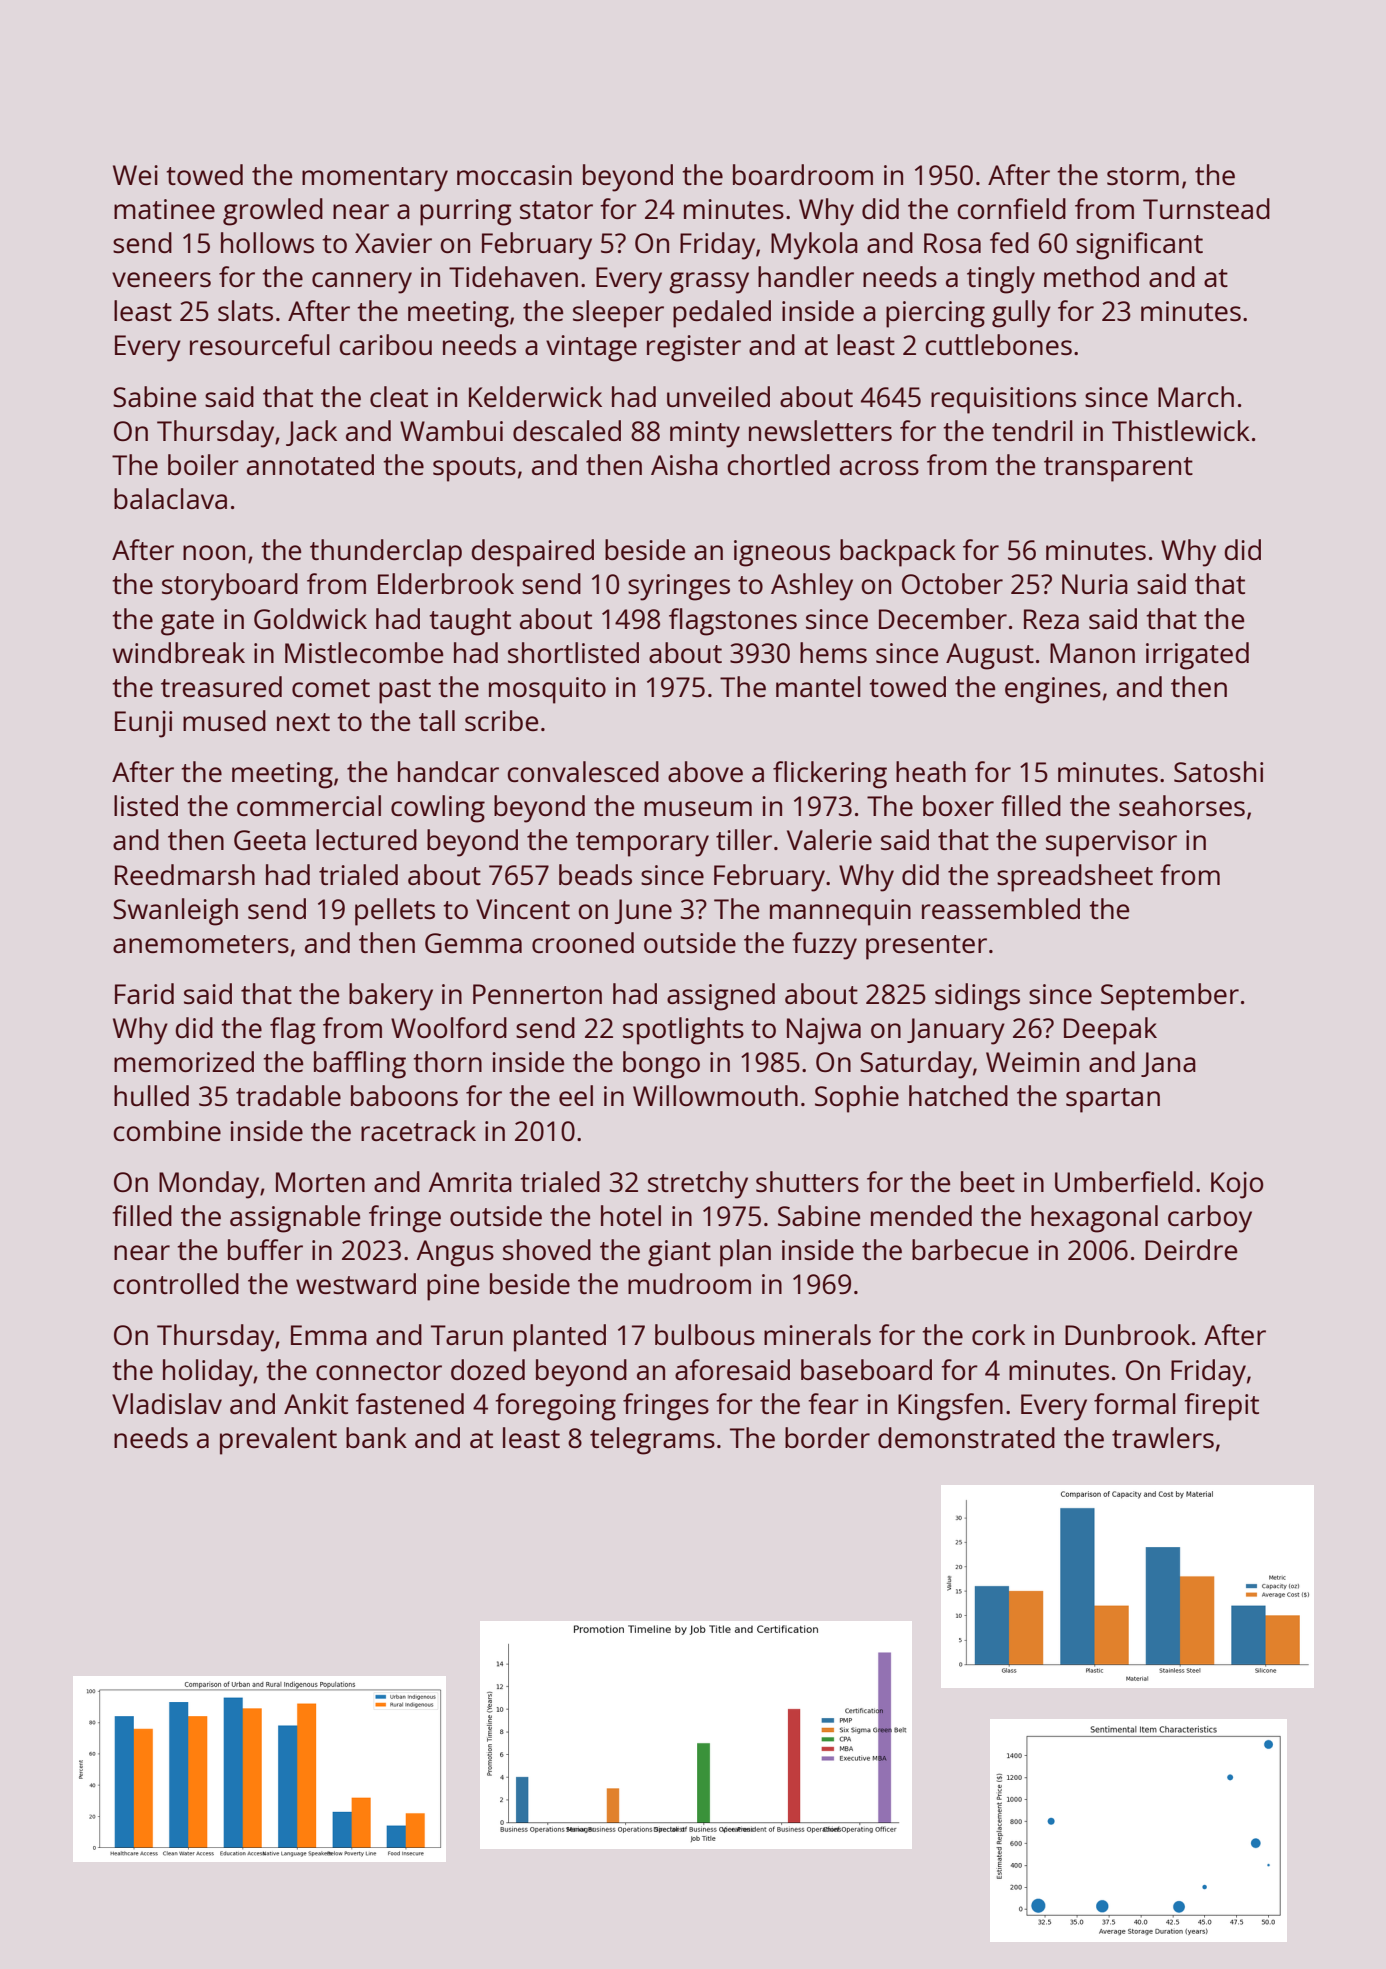 The image size is (1386, 1969). Describe the element at coordinates (652, 1441) in the document. I see `telegrams` at that location.
